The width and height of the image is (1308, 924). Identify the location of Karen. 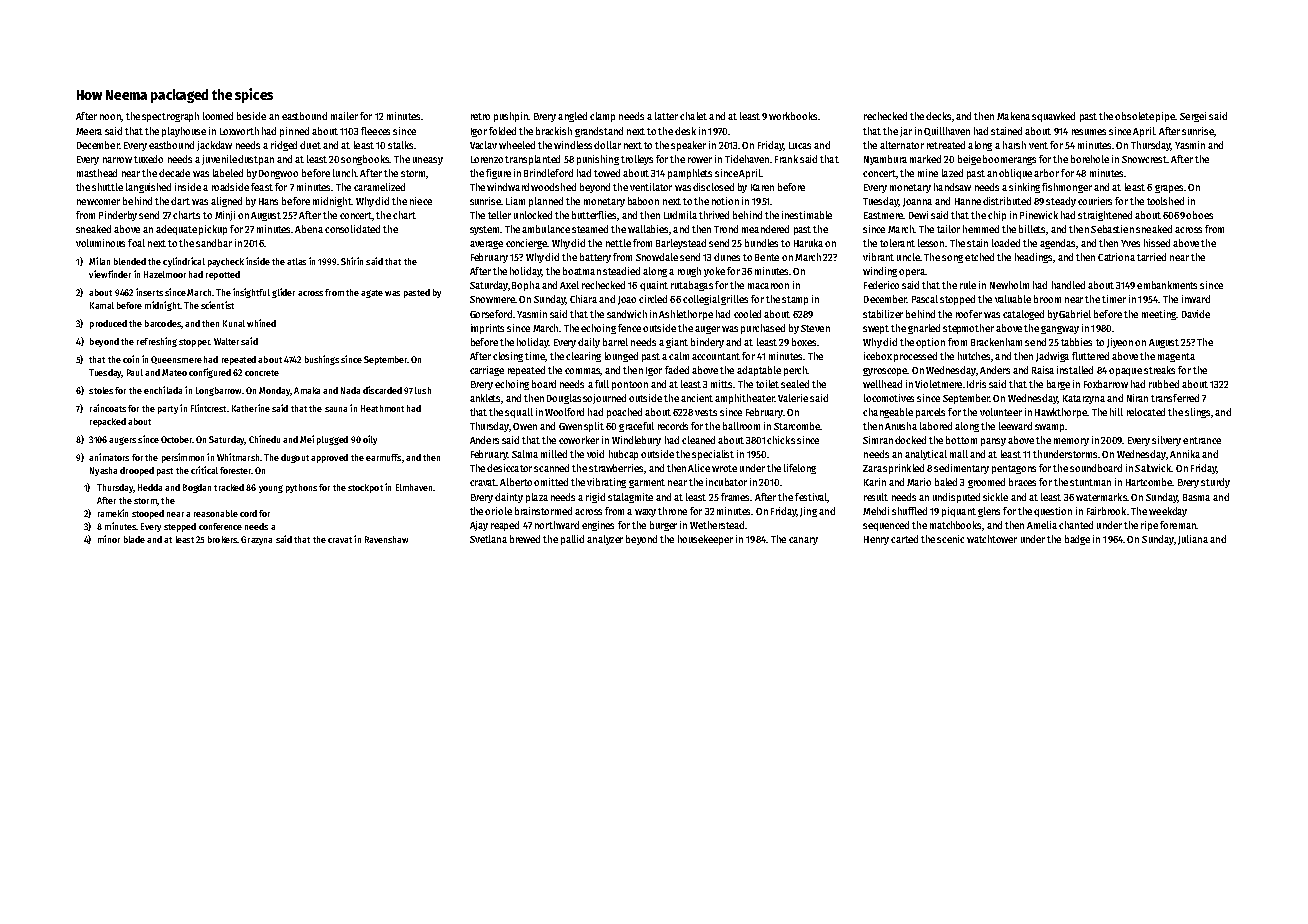
(762, 187).
